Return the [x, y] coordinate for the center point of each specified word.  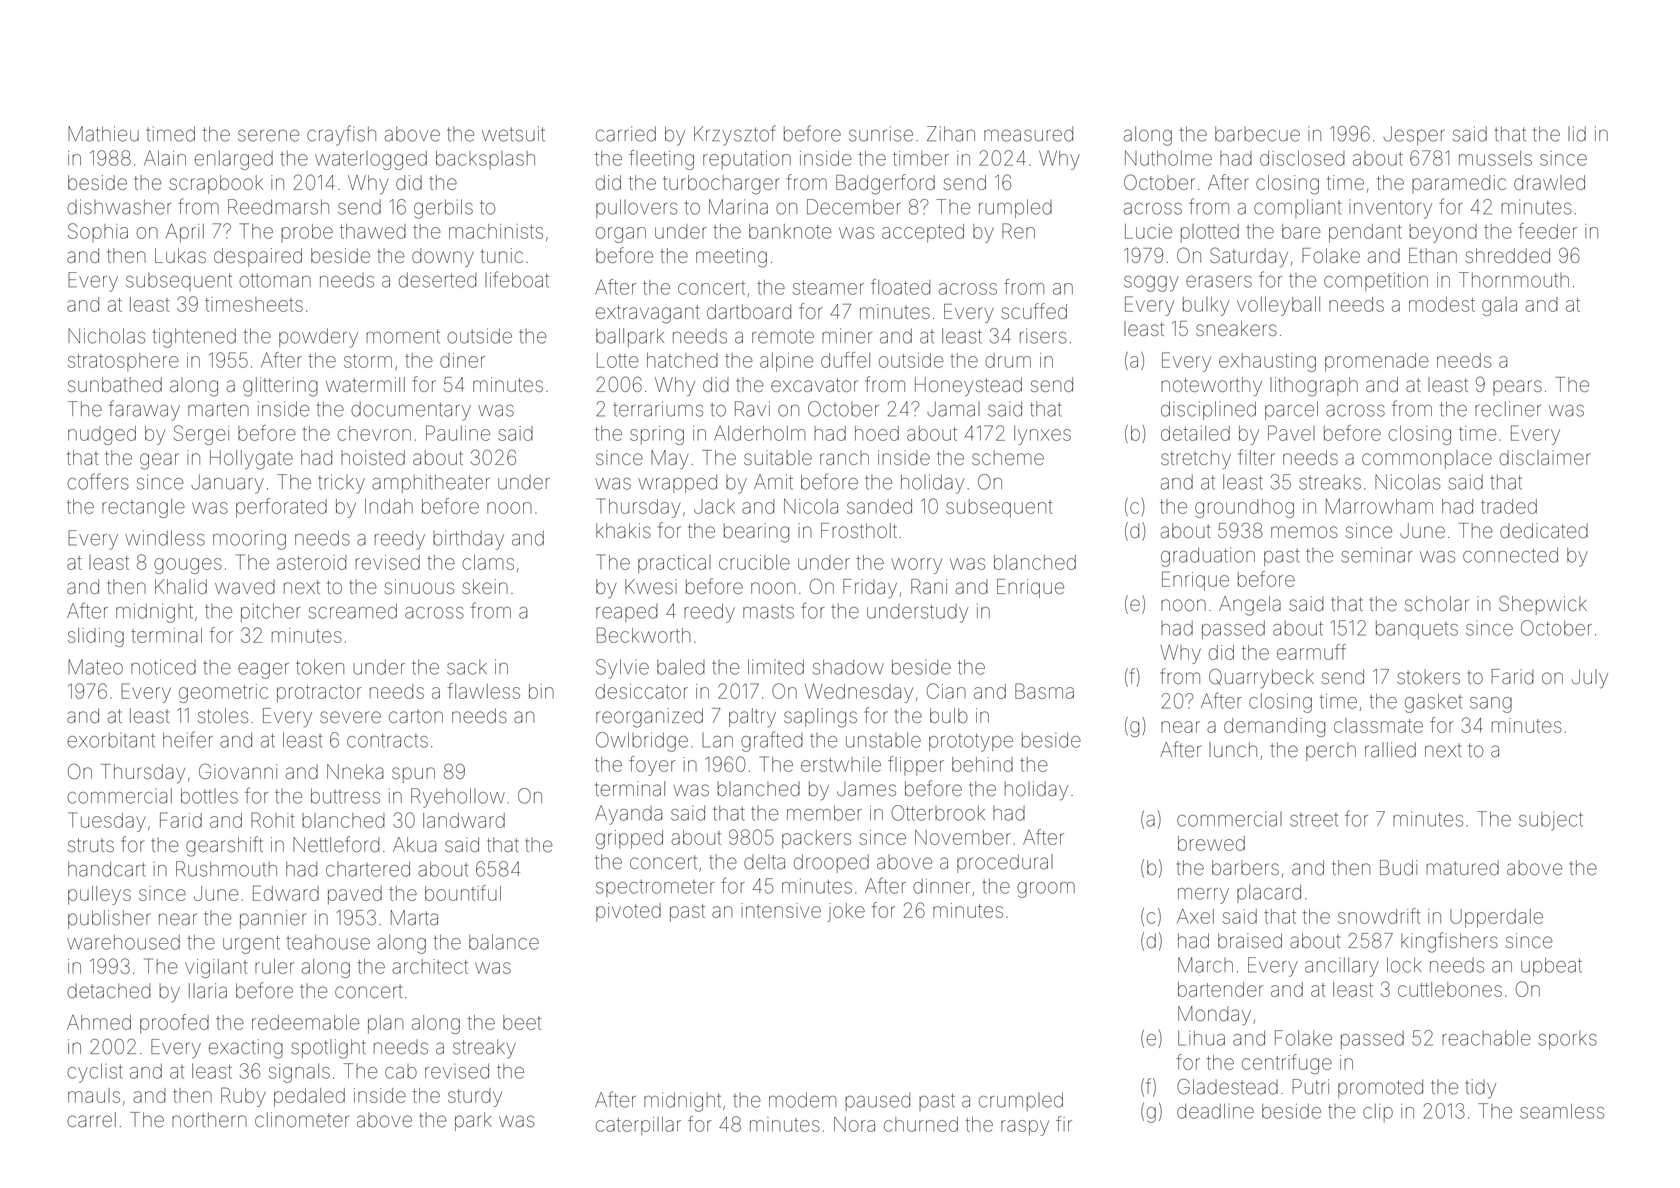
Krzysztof [735, 135]
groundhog [1244, 508]
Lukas [180, 255]
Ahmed [99, 1022]
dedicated [1544, 530]
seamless [1562, 1111]
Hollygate [251, 460]
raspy [1025, 1128]
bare [1301, 231]
